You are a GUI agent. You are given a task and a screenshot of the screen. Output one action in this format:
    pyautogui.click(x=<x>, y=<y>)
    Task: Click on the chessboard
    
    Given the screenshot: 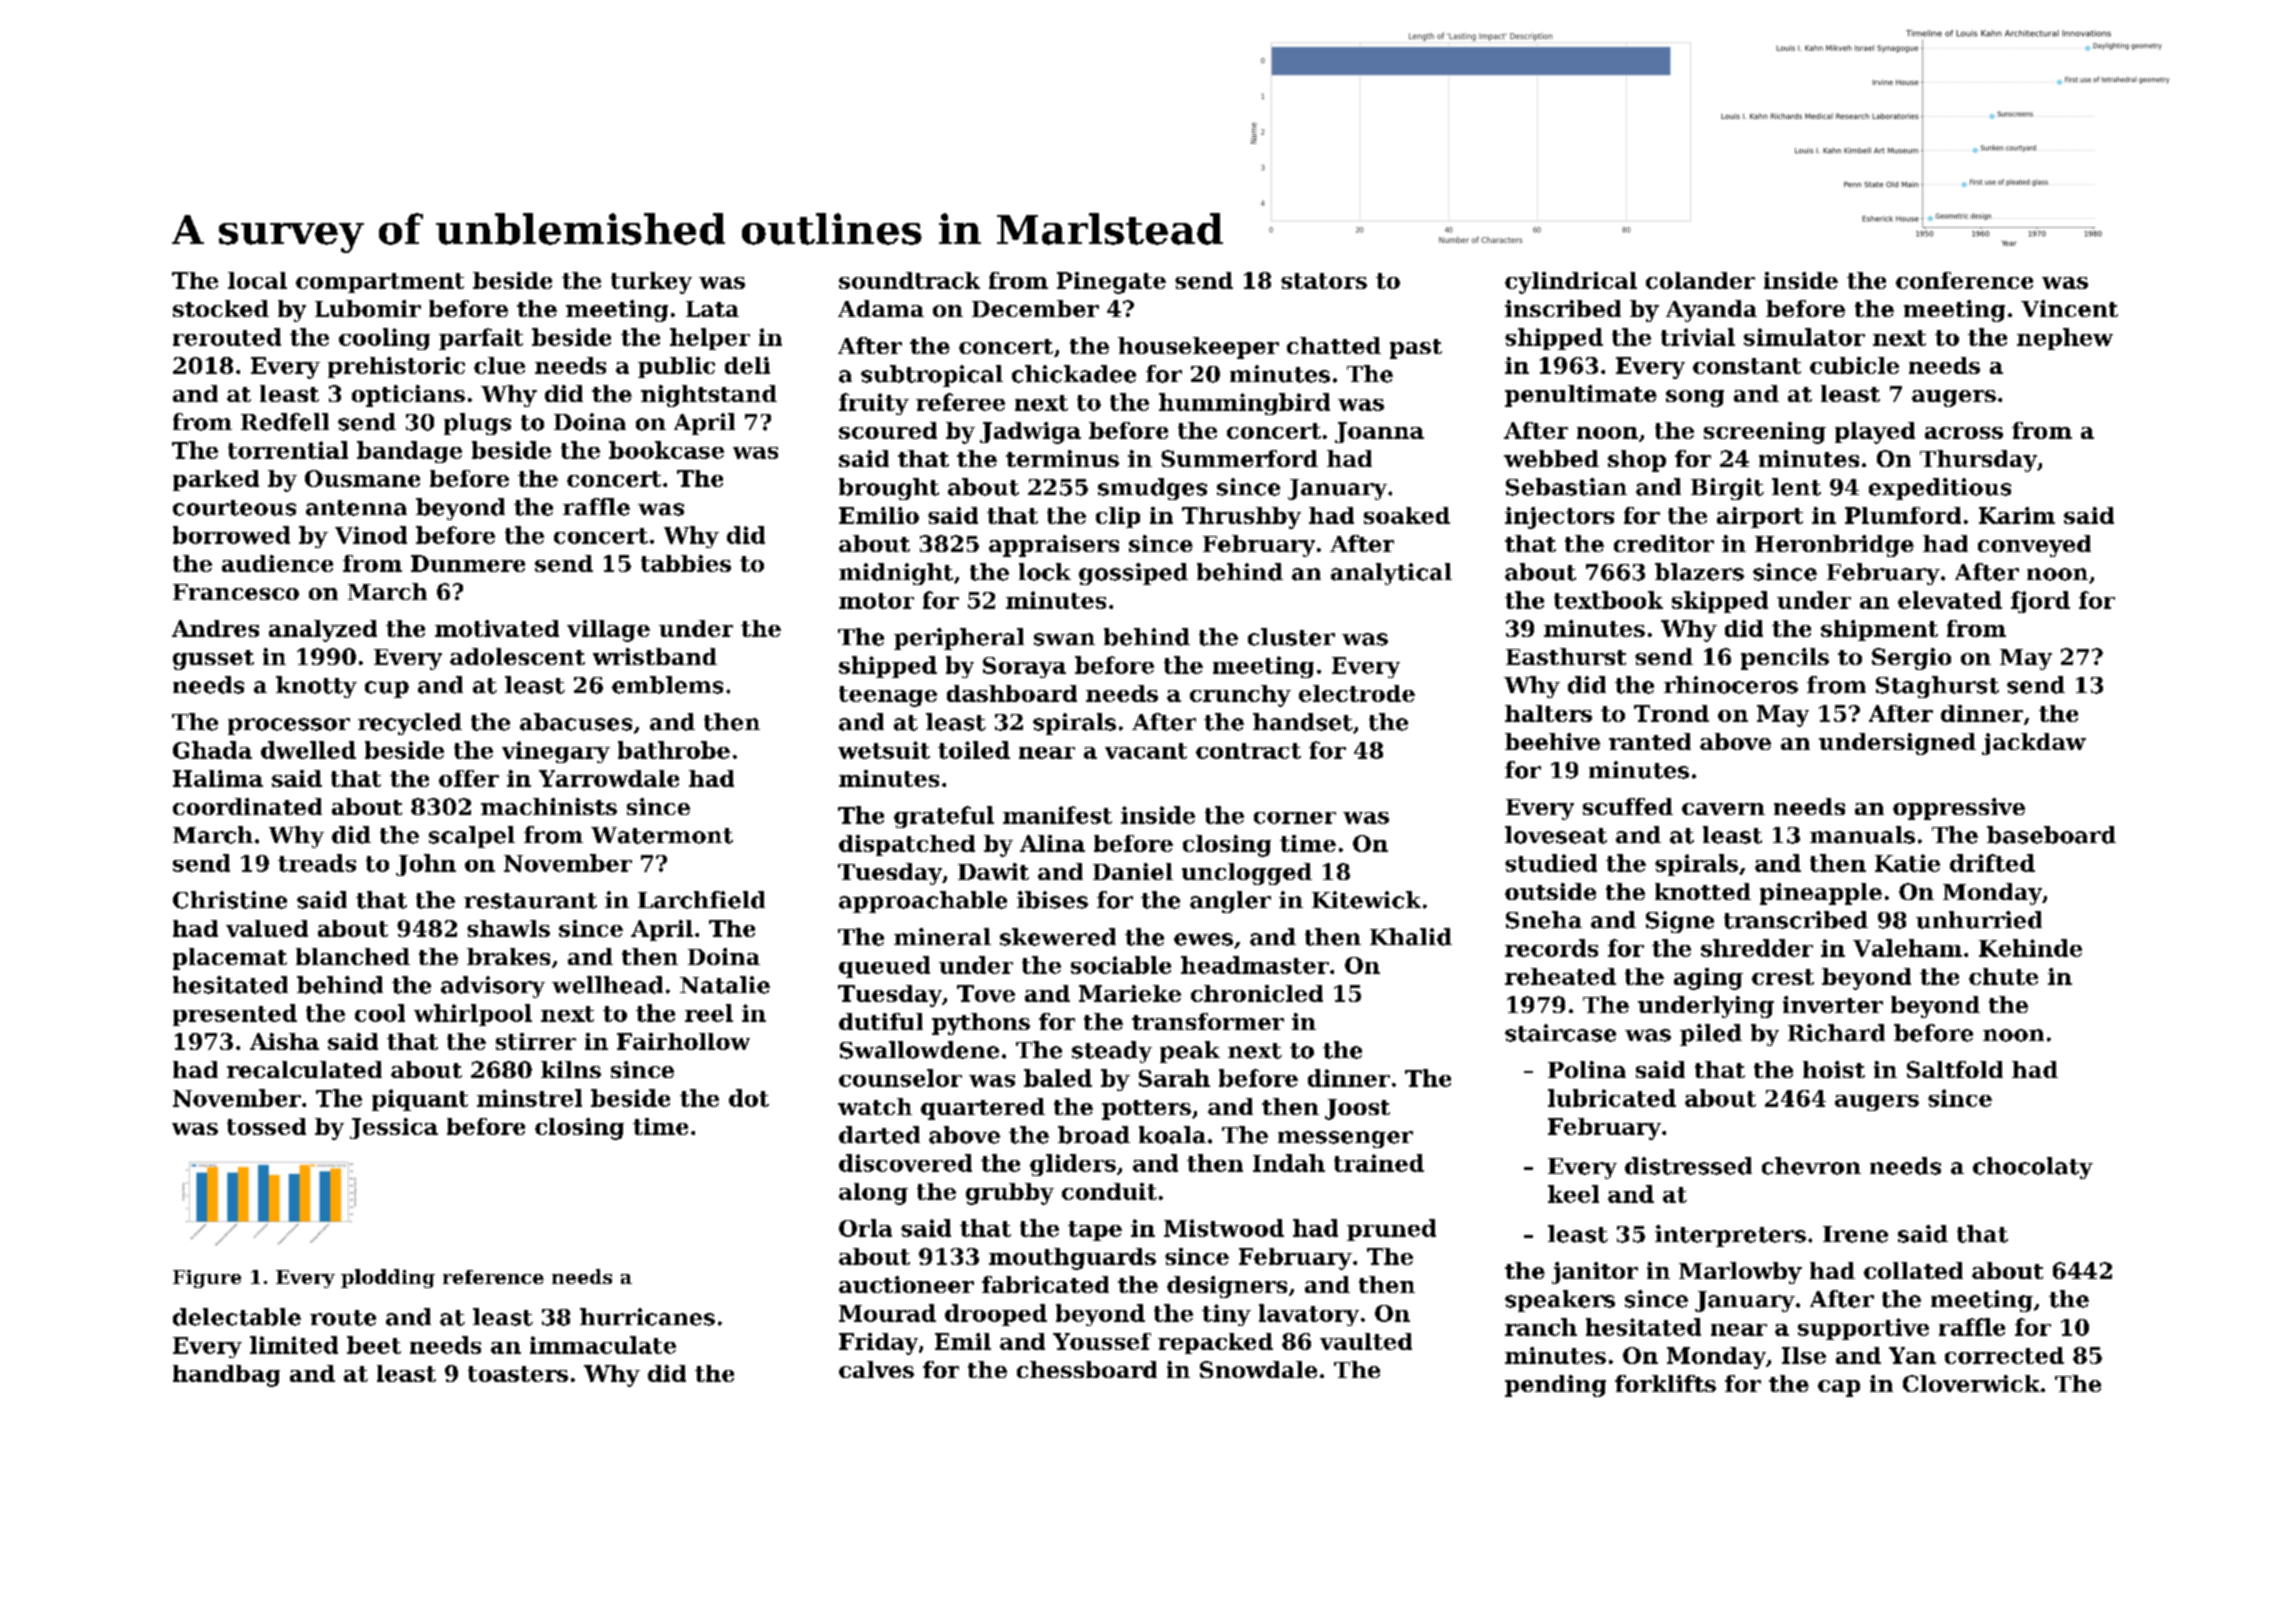 What is the action you would take?
    pyautogui.click(x=1087, y=1369)
